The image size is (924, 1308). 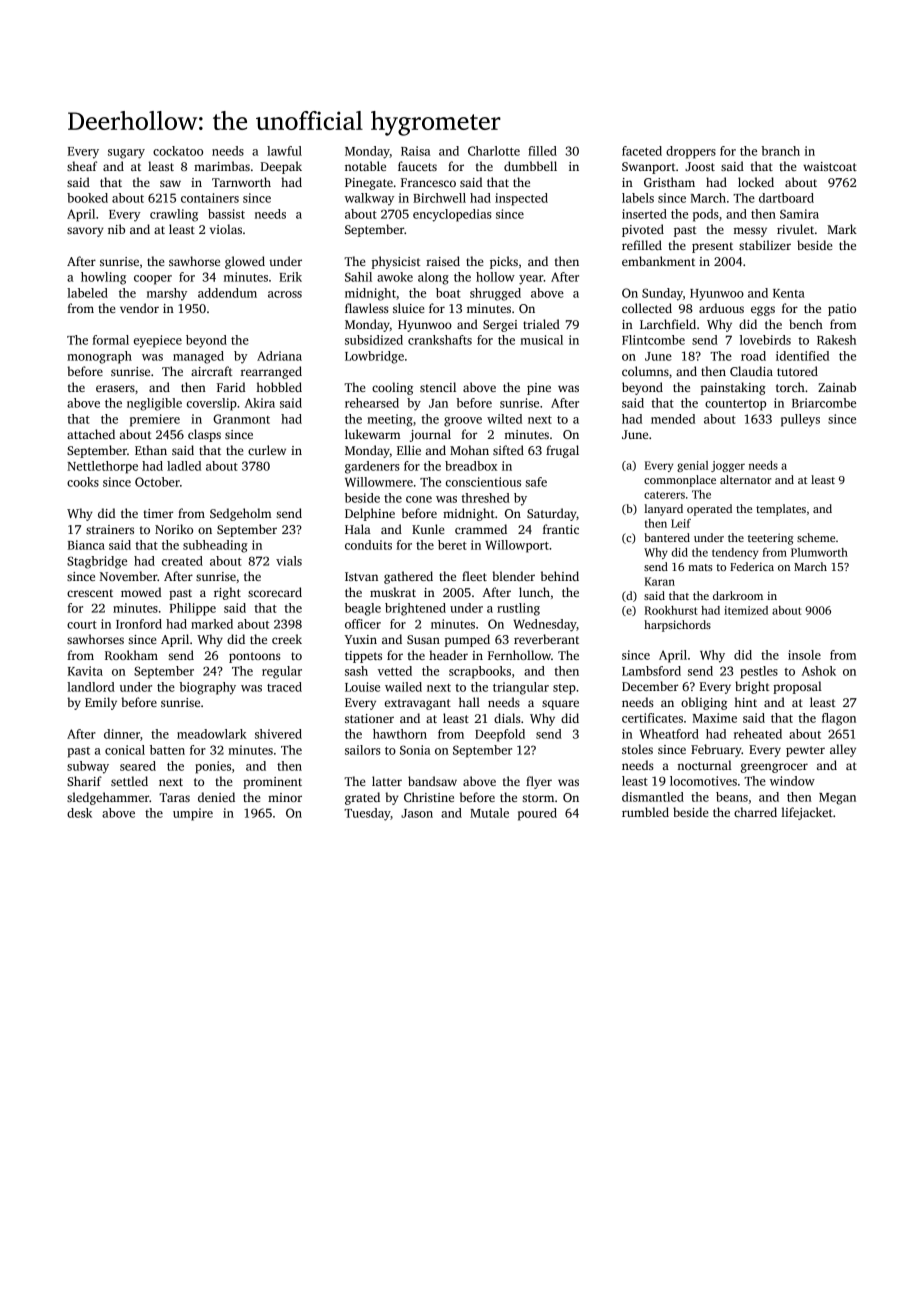 What do you see at coordinates (494, 151) in the screenshot?
I see `Charlotte` at bounding box center [494, 151].
